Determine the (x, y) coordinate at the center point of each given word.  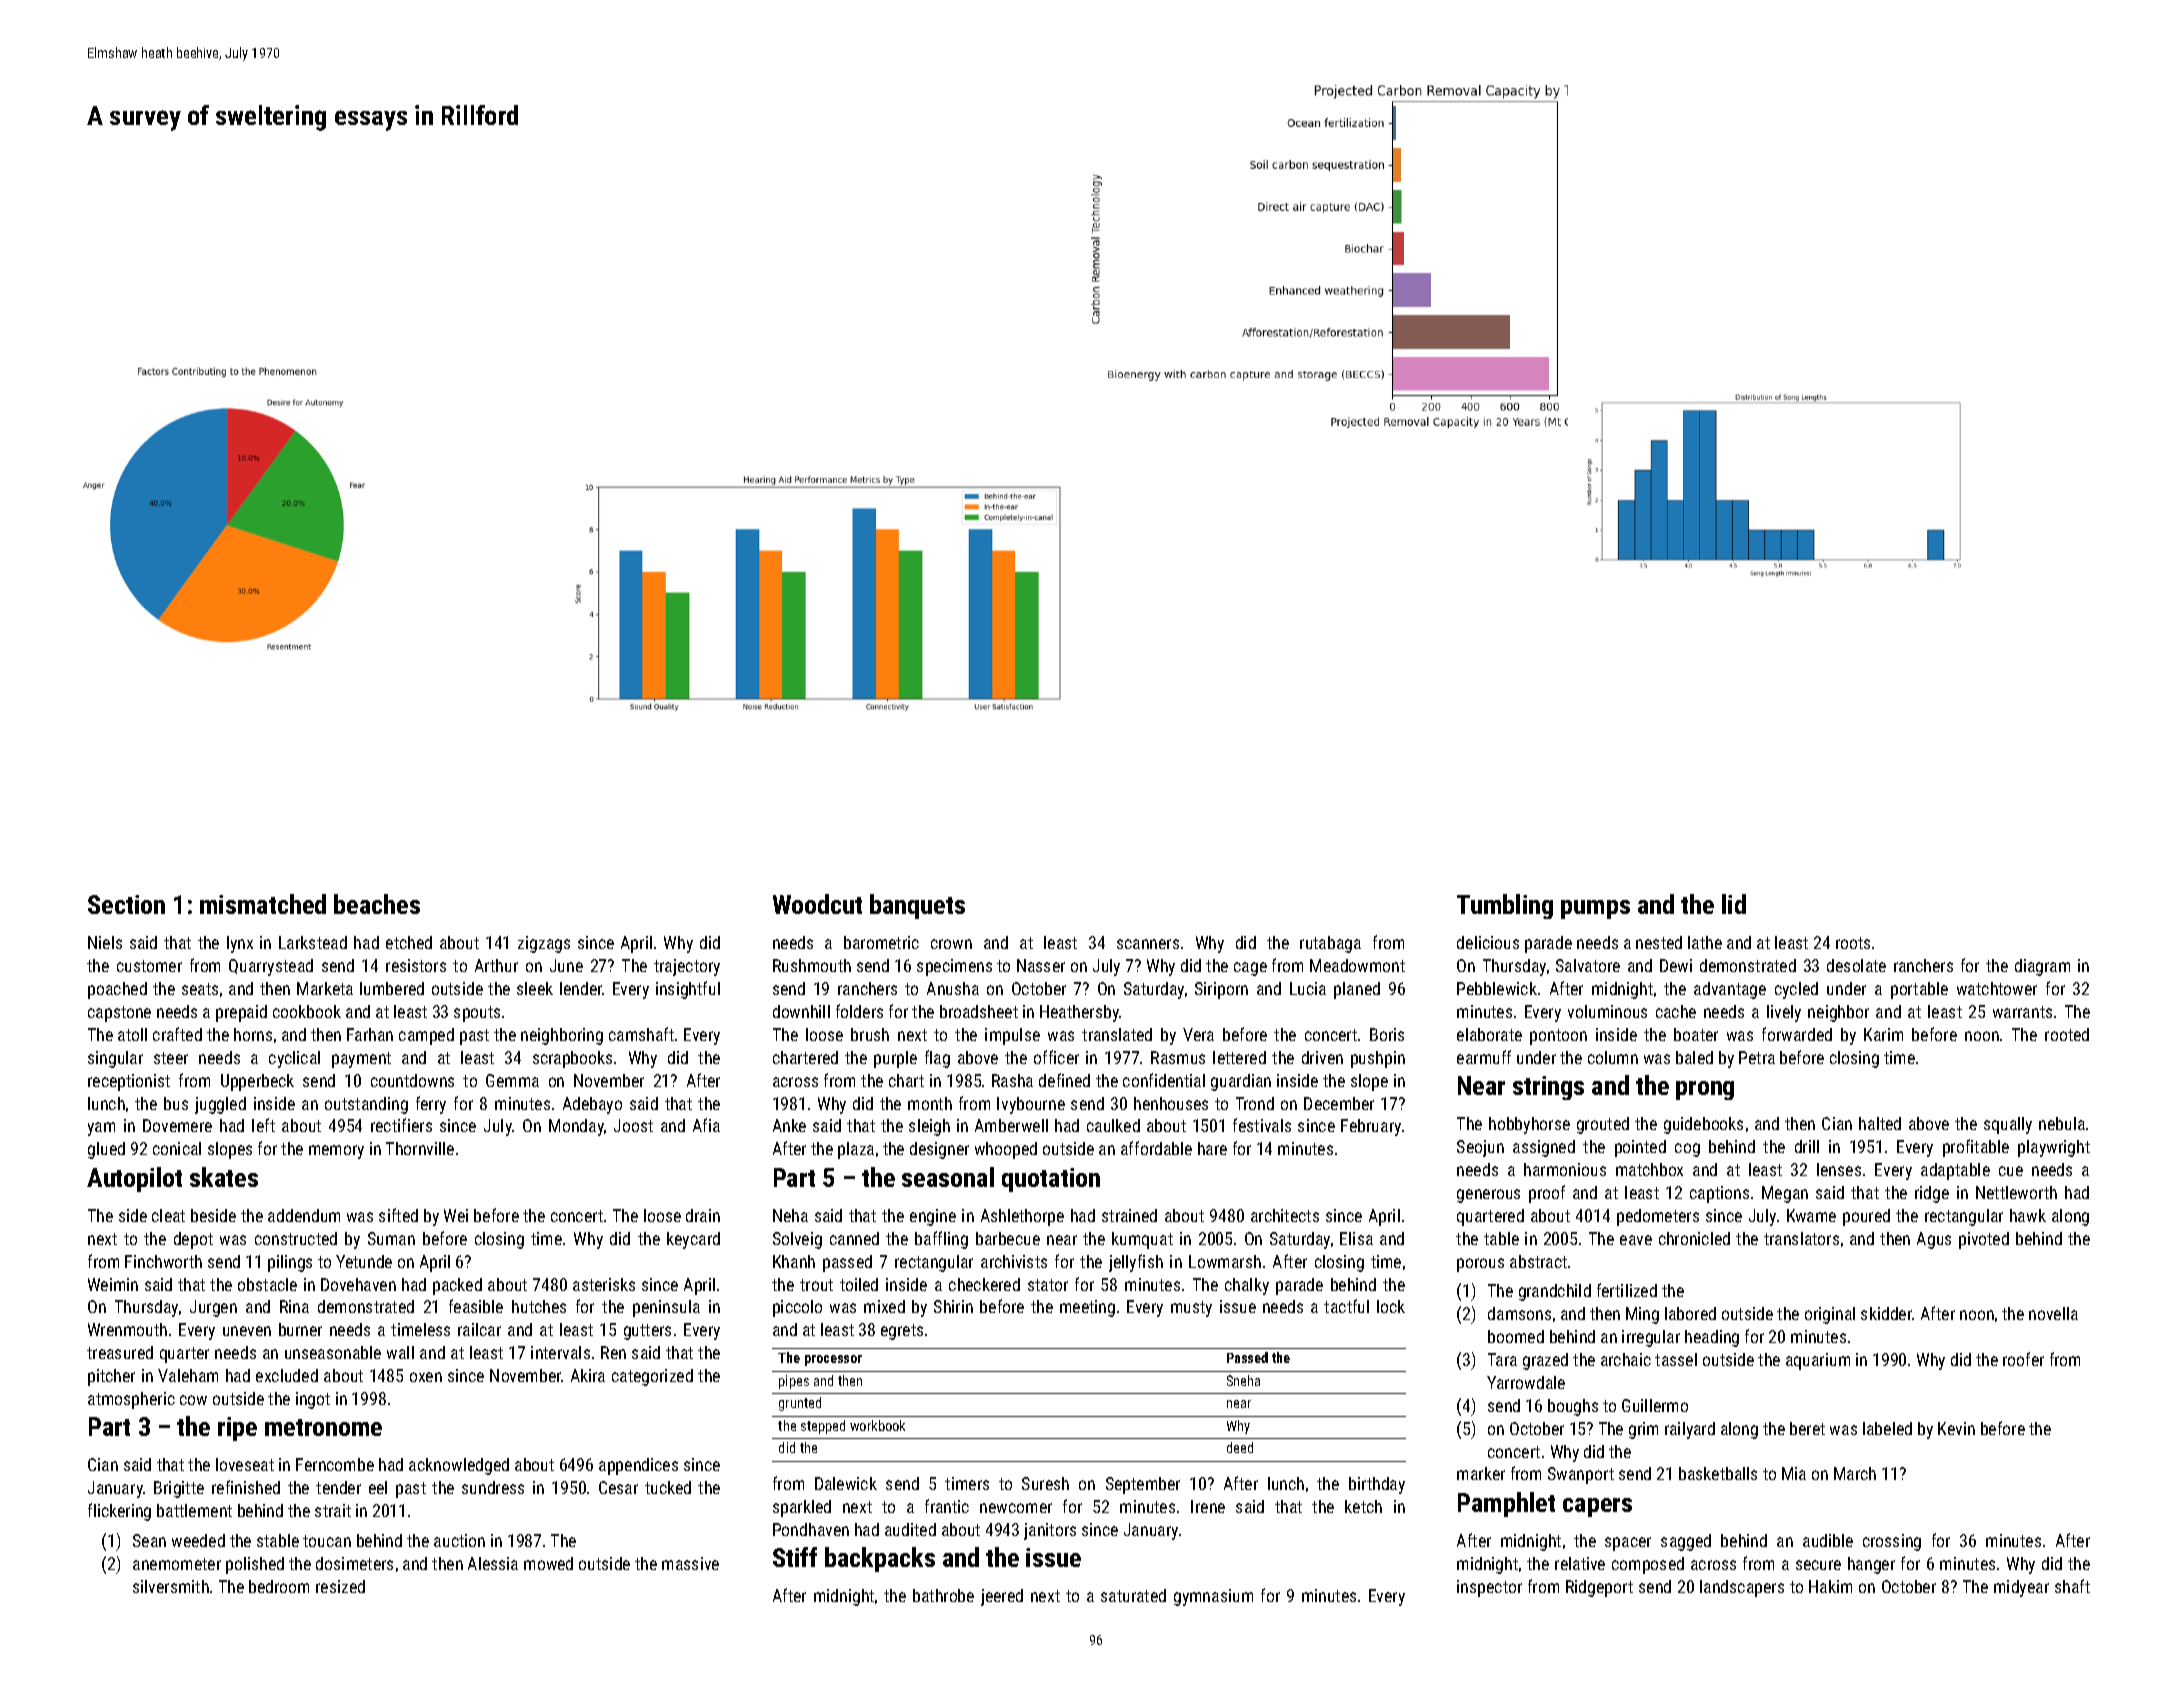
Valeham (188, 1375)
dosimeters (354, 1563)
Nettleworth (2016, 1192)
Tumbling (1505, 906)
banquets (917, 906)
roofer (2023, 1359)
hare (1212, 1148)
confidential (1164, 1080)
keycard (693, 1240)
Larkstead (313, 942)
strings (1548, 1088)
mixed (884, 1306)
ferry (431, 1105)
